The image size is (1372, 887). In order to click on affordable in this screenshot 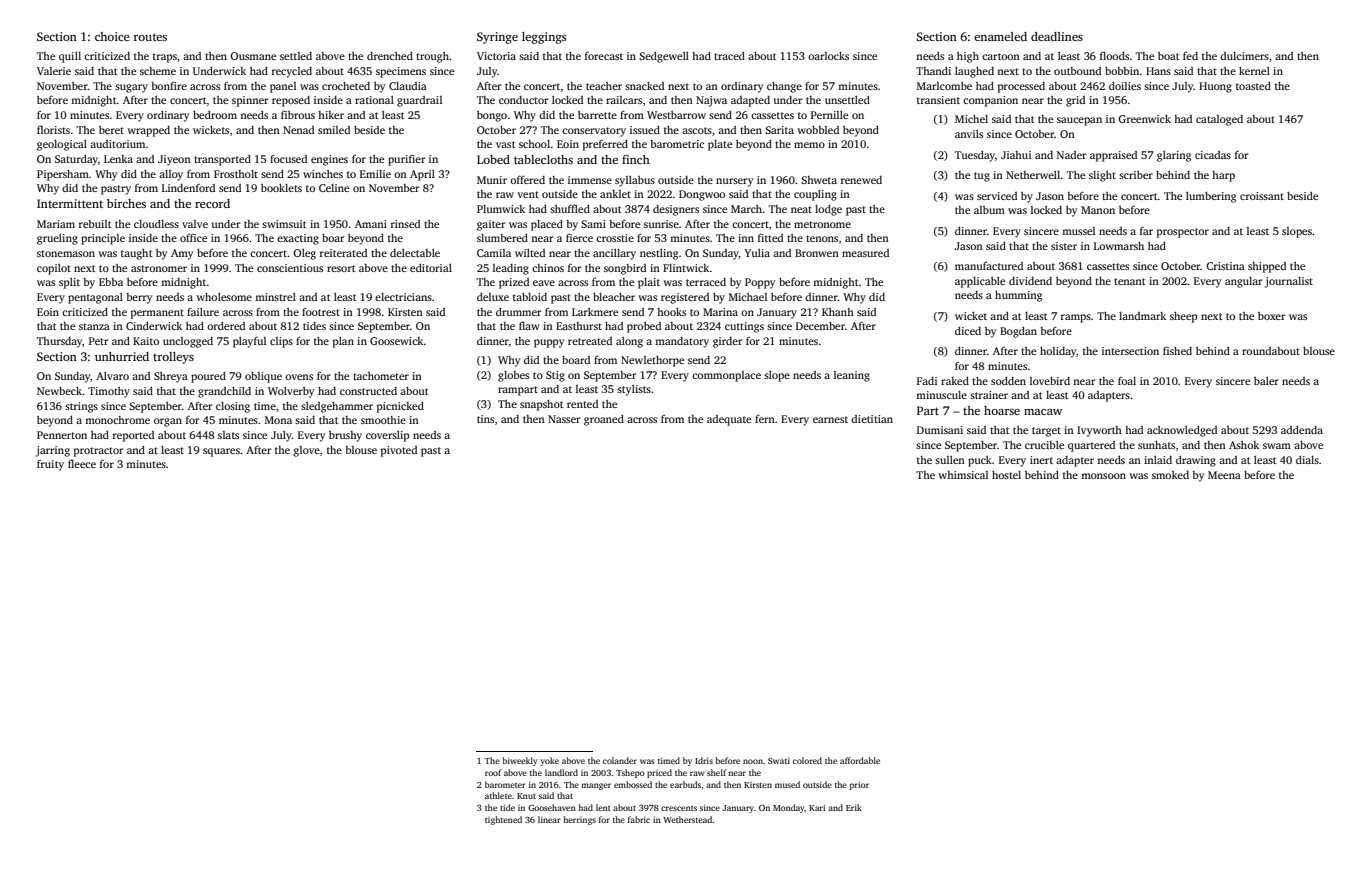, I will do `click(860, 760)`.
